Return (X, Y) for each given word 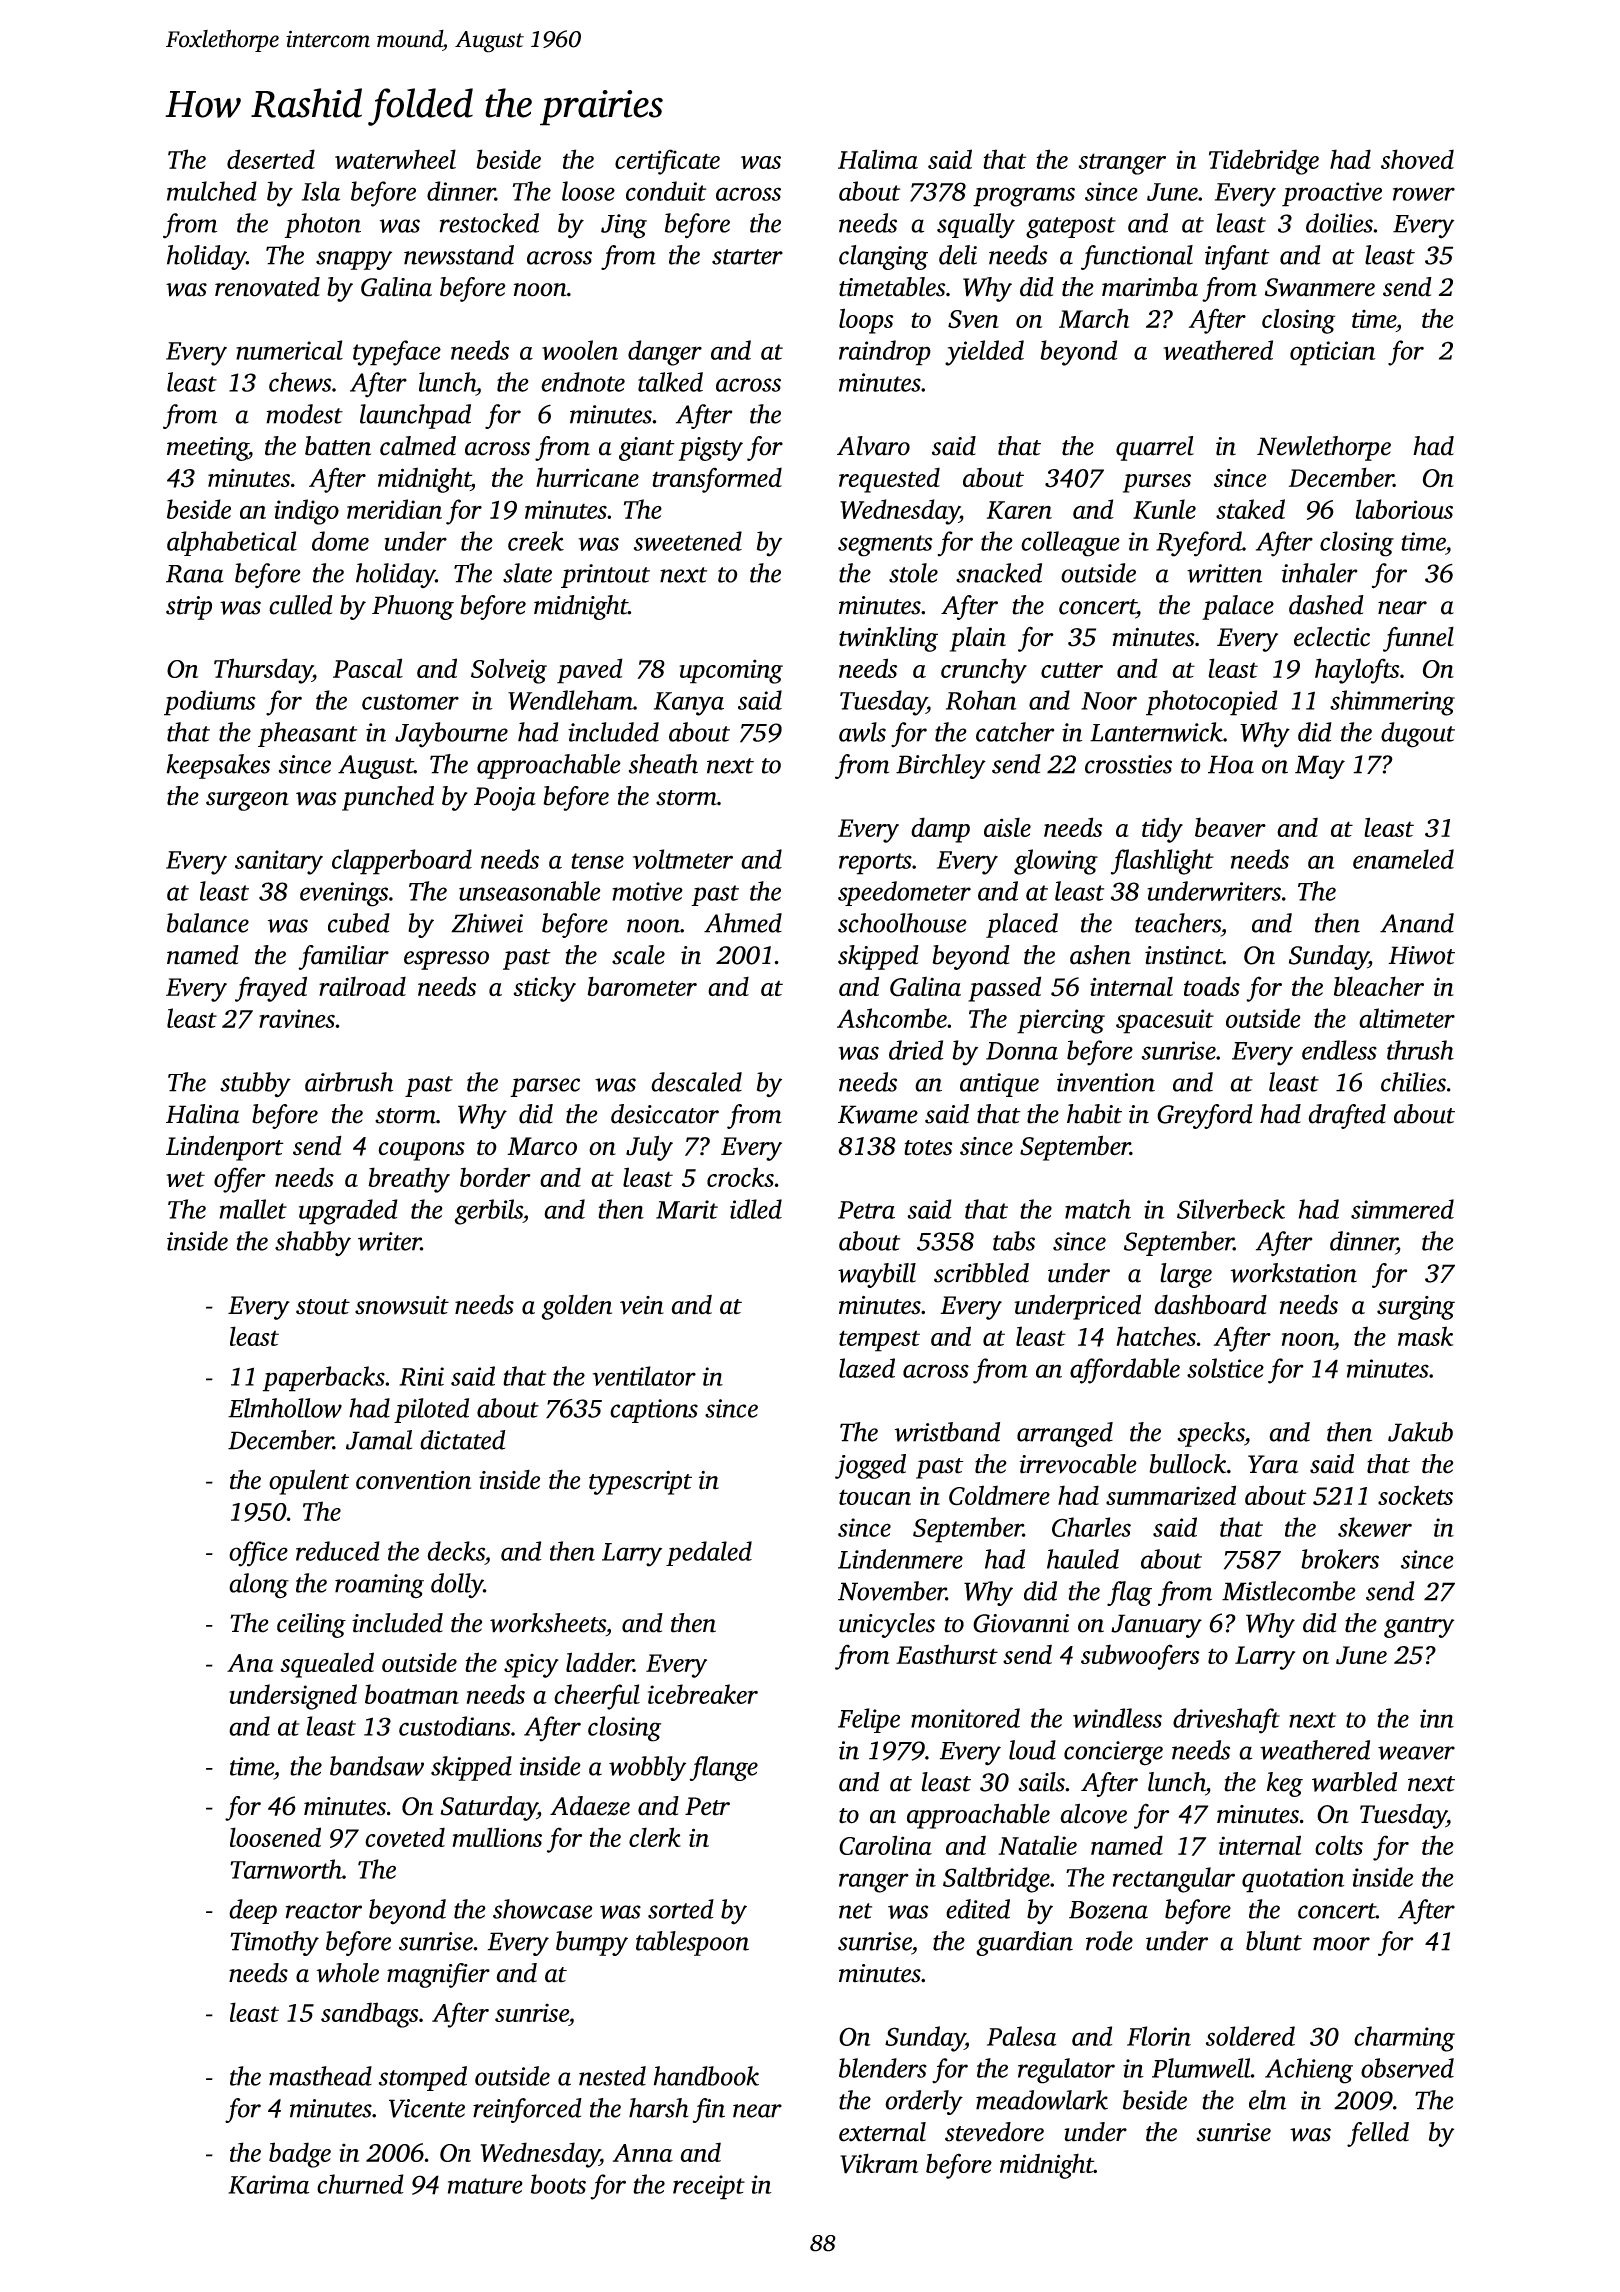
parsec (545, 1087)
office (258, 1554)
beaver (1230, 827)
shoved (1417, 159)
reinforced (527, 2110)
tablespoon (692, 1943)
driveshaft (1226, 1721)
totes (928, 1148)
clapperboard (402, 862)
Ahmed (743, 923)
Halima (878, 159)
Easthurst (947, 1654)
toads (1212, 986)
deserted (271, 159)
